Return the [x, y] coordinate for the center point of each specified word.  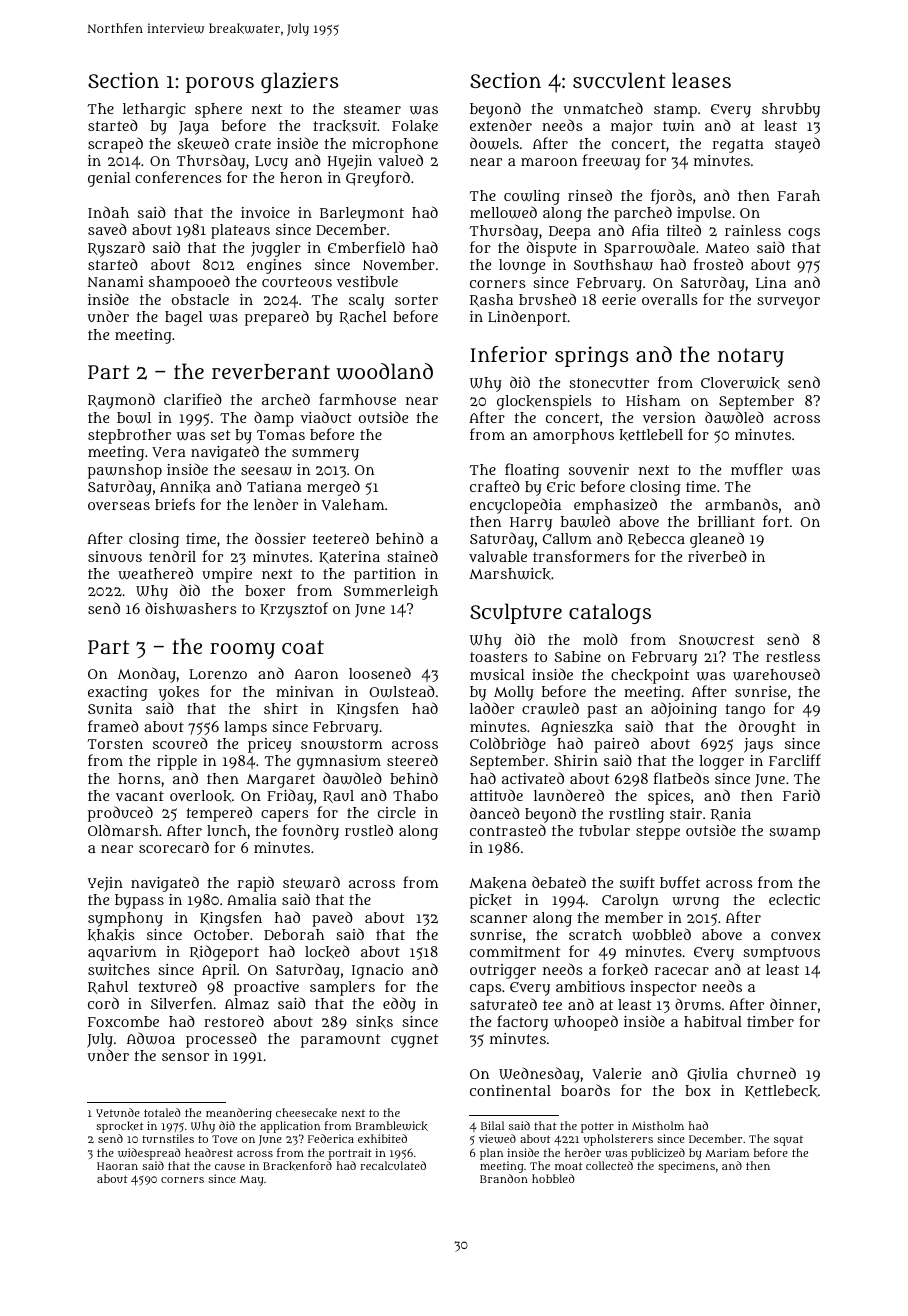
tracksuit [345, 126]
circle [397, 812]
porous [220, 85]
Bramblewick [391, 1126]
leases [701, 80]
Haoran [117, 1166]
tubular [604, 830]
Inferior [508, 354]
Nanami [115, 281]
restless [793, 656]
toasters [498, 657]
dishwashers [190, 608]
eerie [619, 299]
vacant [140, 796]
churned [766, 1073]
